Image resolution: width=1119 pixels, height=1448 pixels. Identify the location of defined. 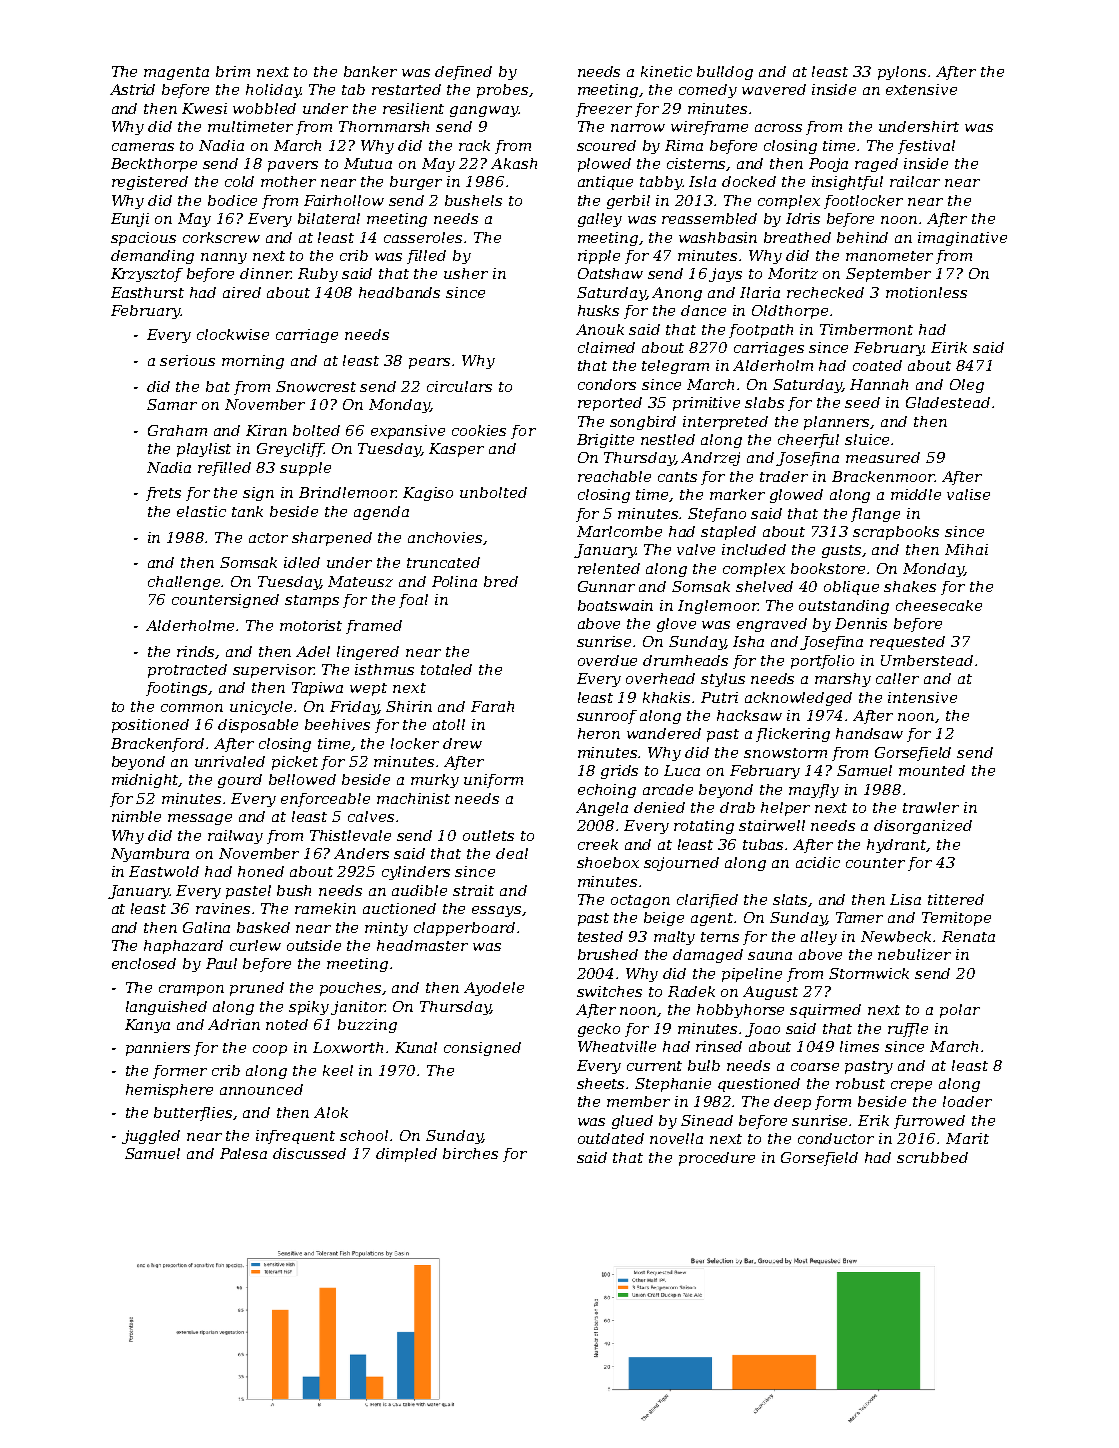
(463, 73).
